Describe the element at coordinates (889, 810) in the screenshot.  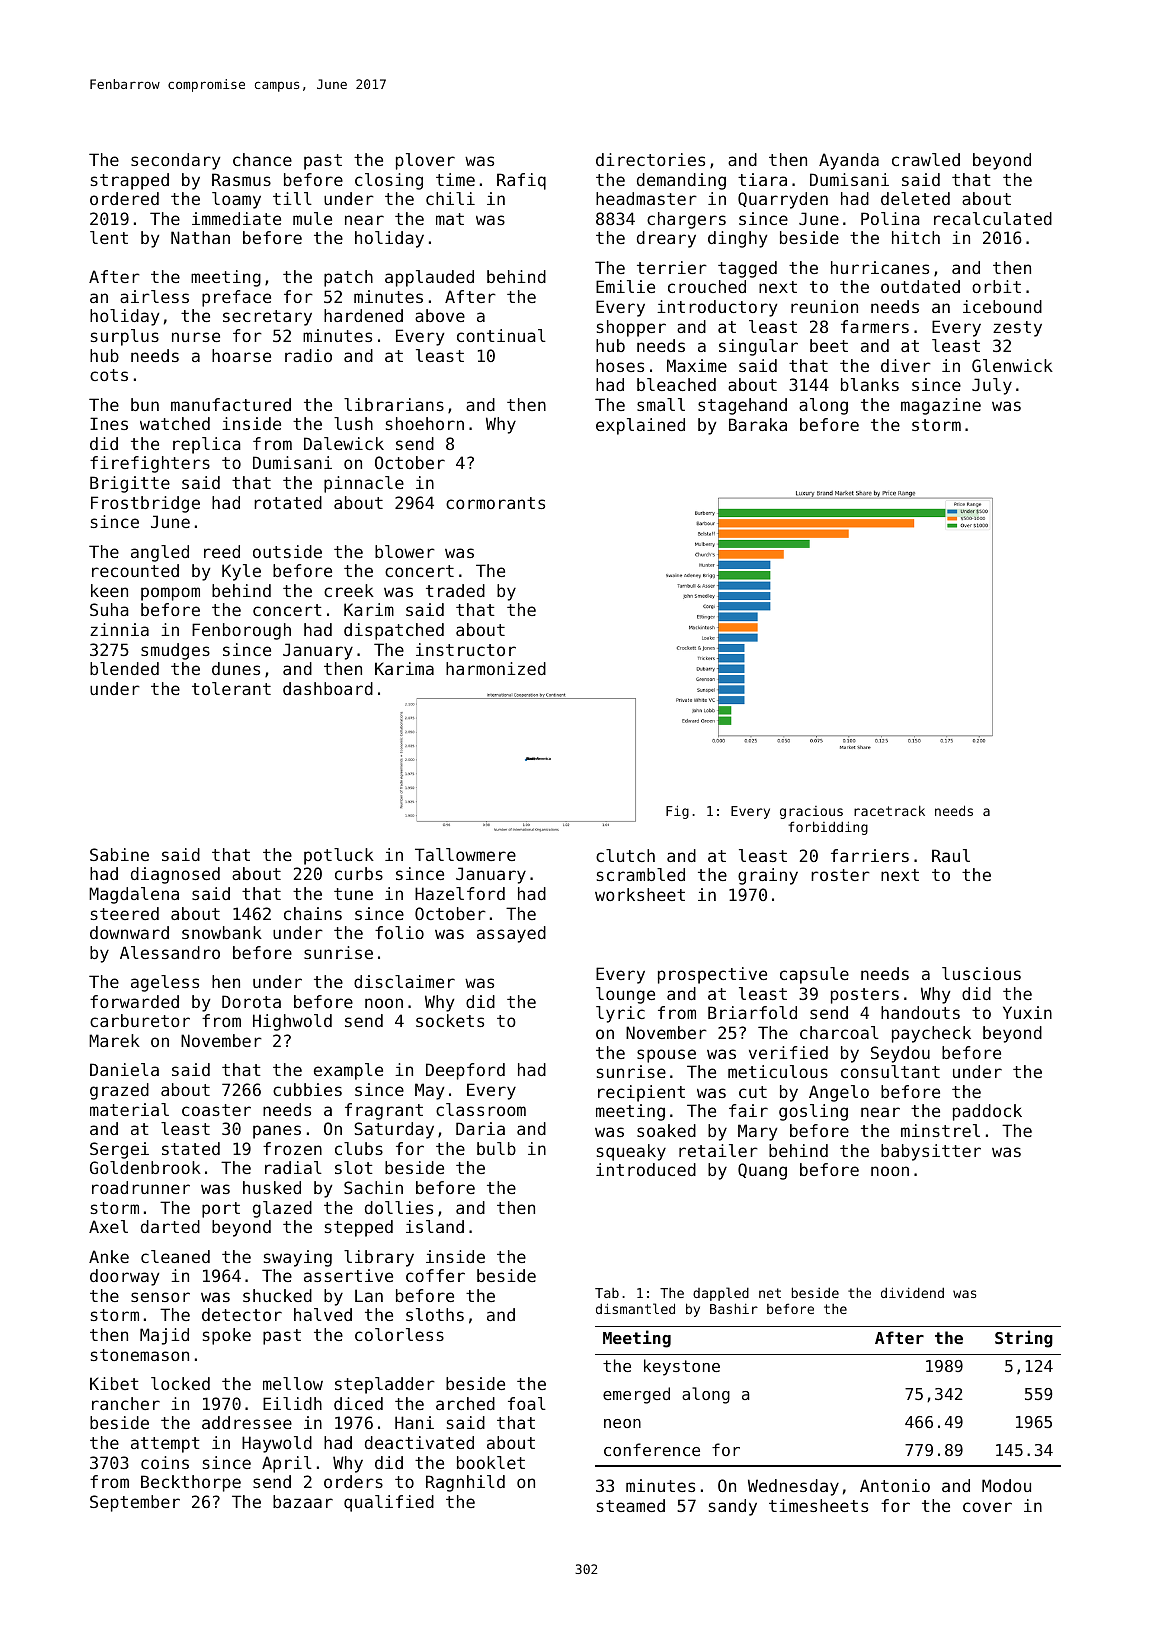
I see `racetrack` at that location.
